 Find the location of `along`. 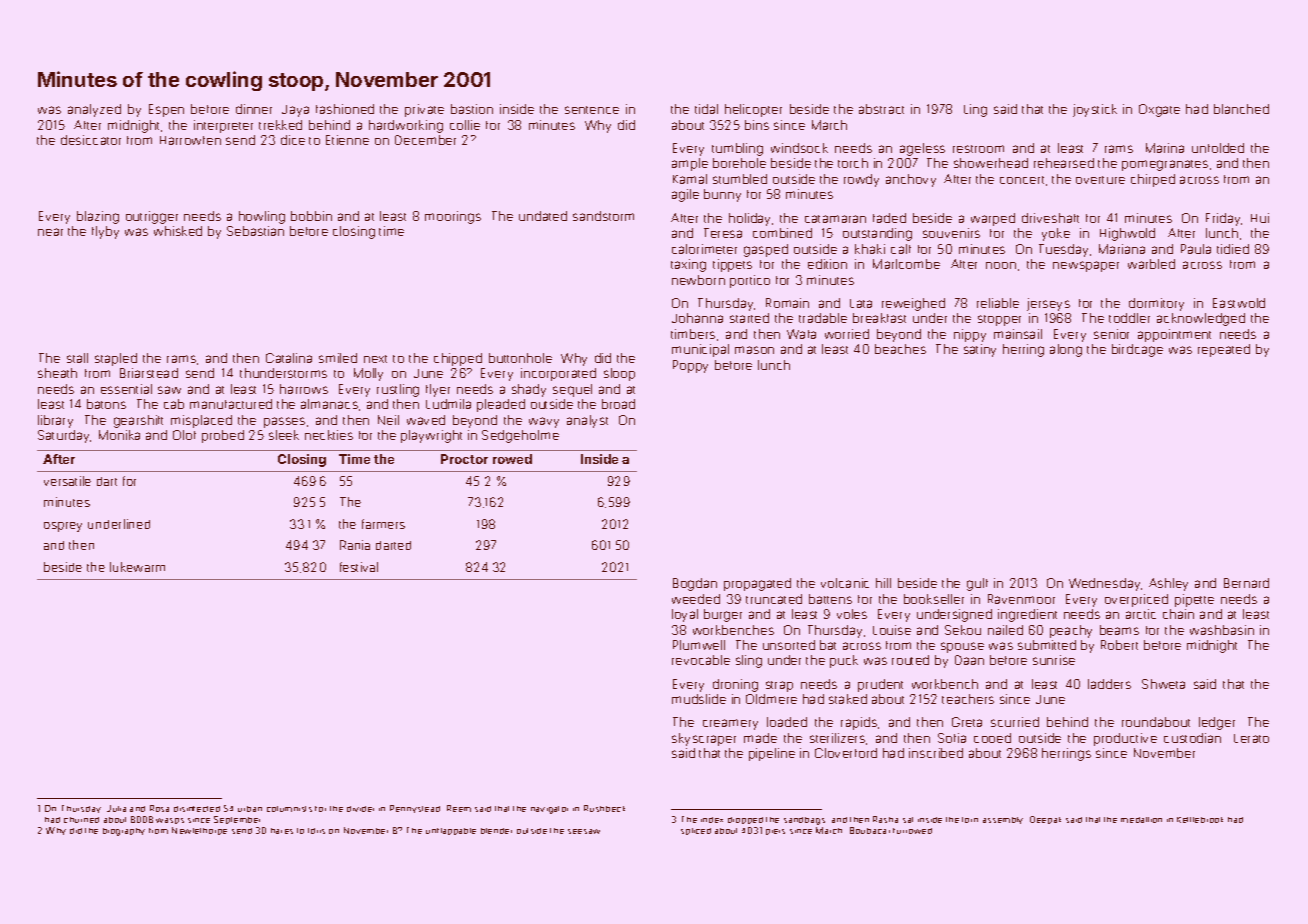

along is located at coordinates (1066, 350).
